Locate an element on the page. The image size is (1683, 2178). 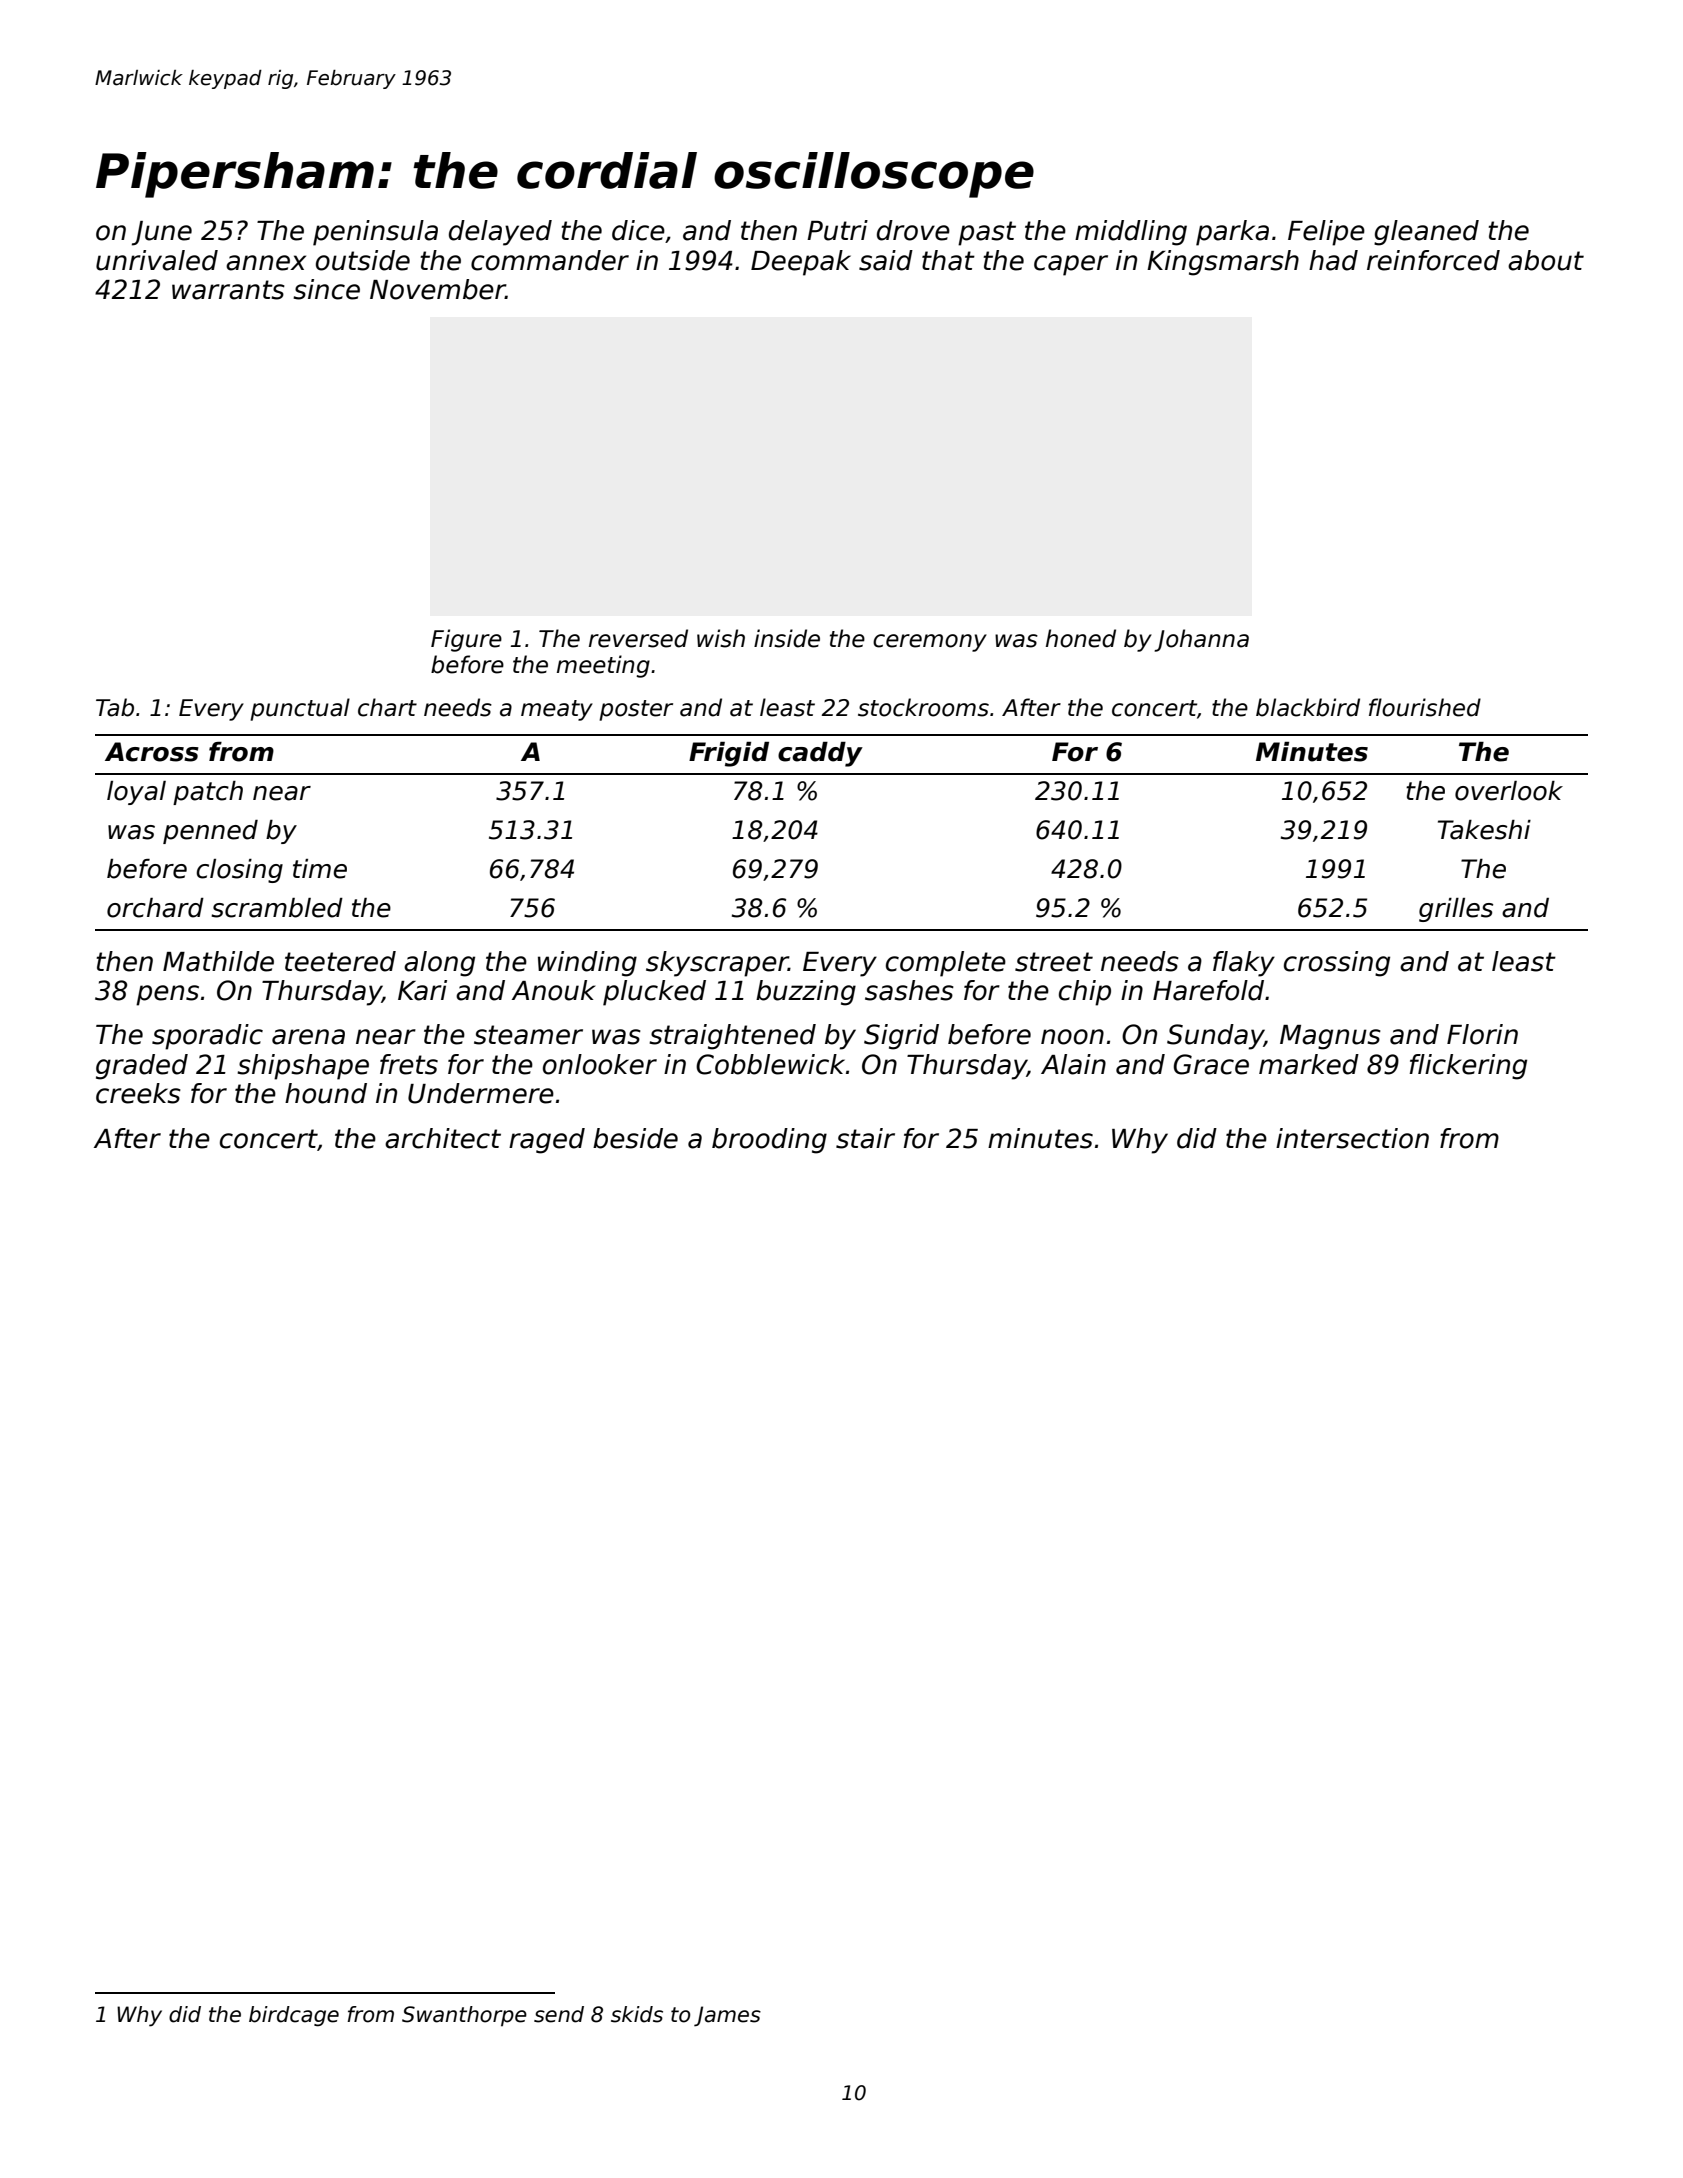
along is located at coordinates (439, 964).
